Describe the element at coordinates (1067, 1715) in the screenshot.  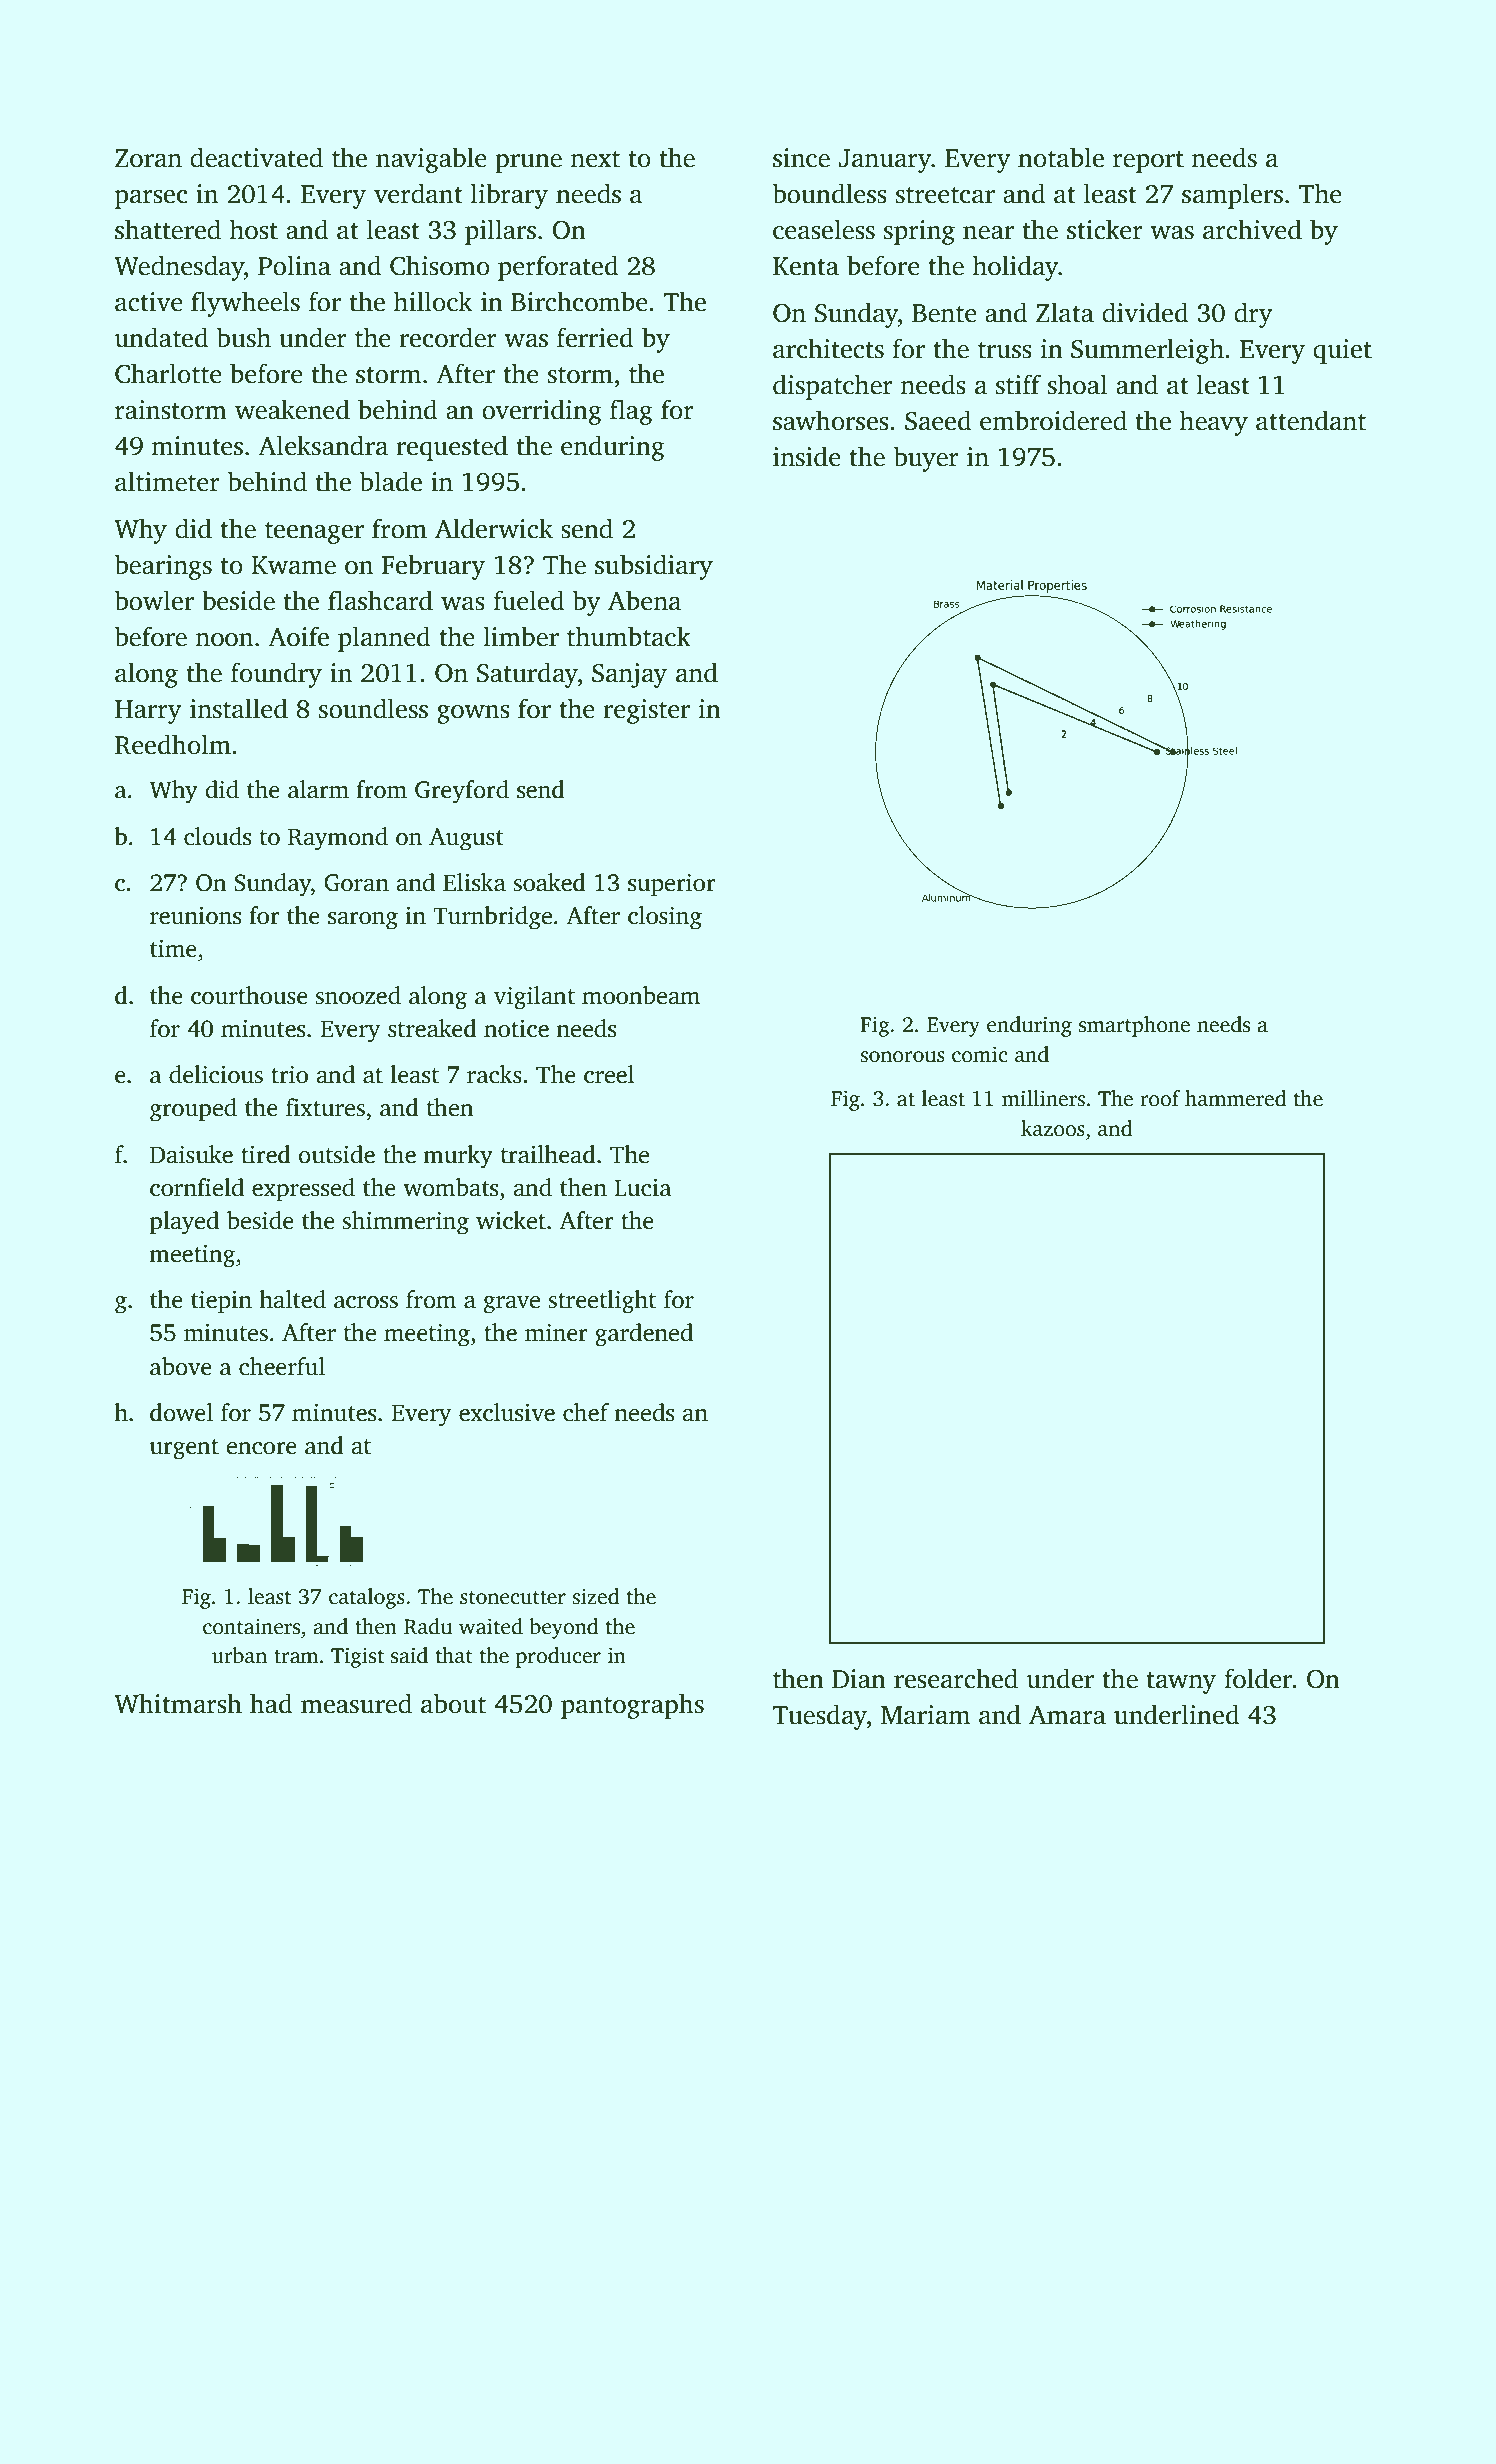
I see `Amara` at that location.
